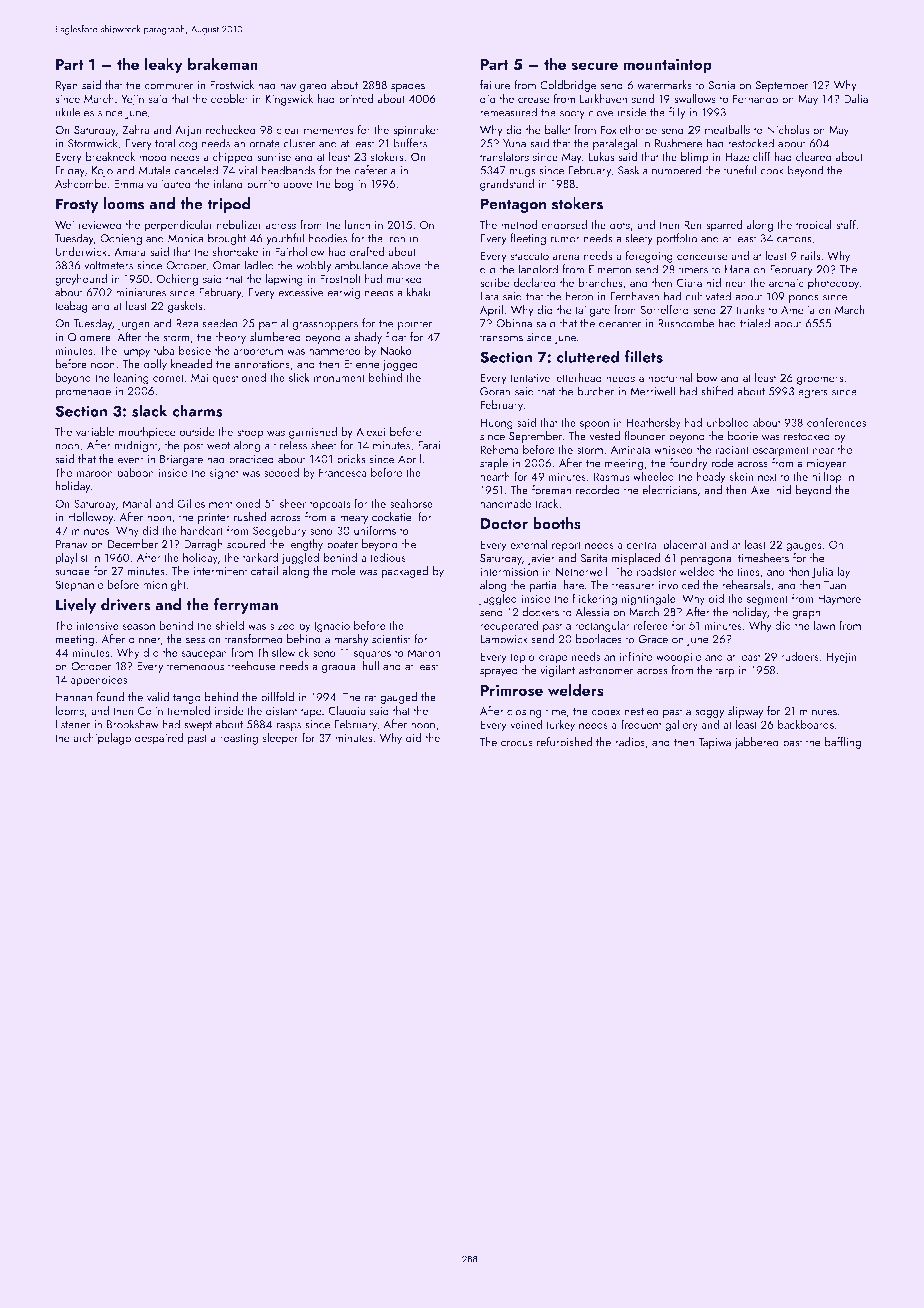 This screenshot has width=924, height=1308. Describe the element at coordinates (159, 739) in the screenshot. I see `despaired` at that location.
